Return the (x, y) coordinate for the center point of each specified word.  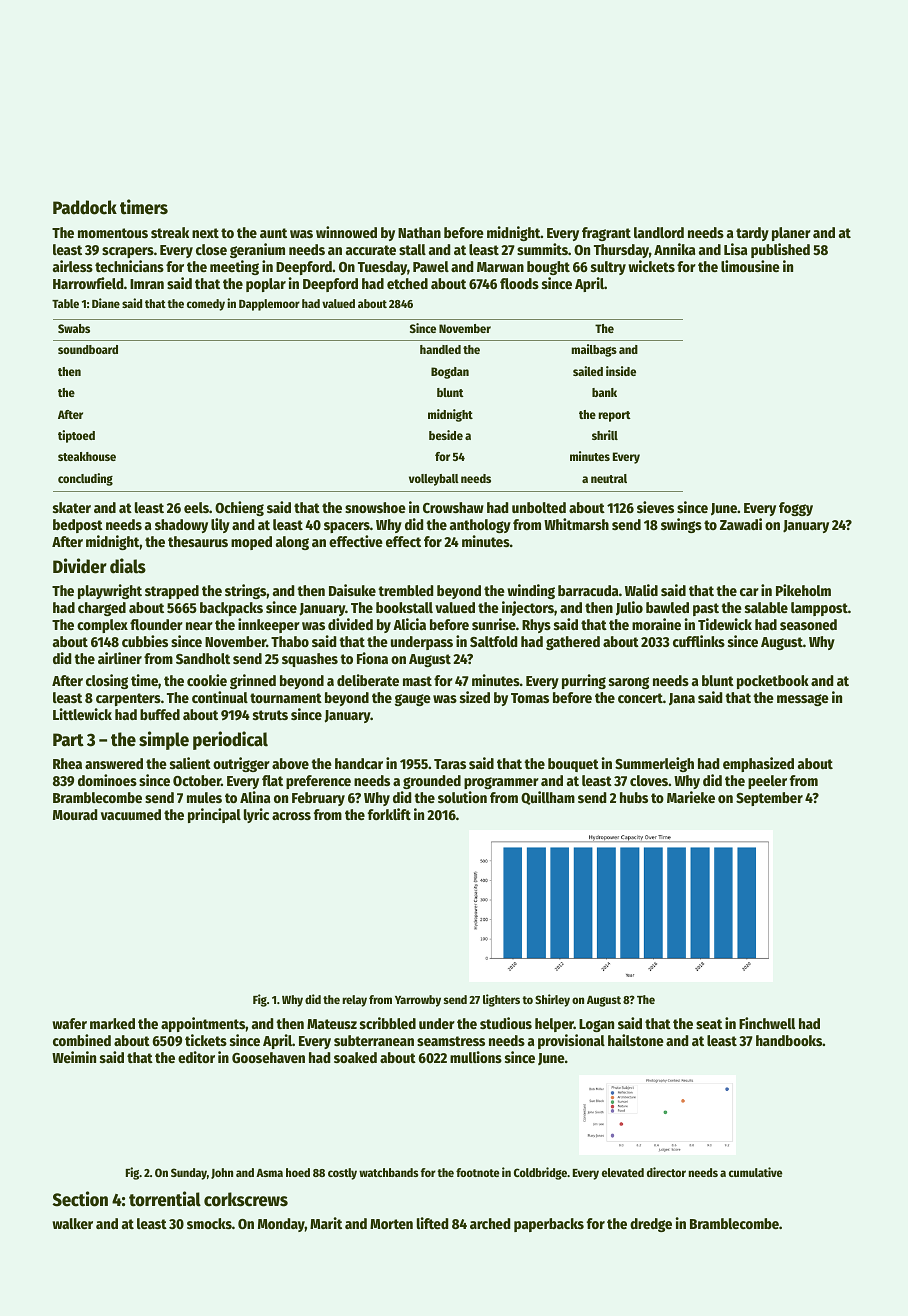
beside (446, 435)
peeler (767, 782)
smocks (209, 1223)
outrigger (241, 764)
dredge (651, 1225)
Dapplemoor (269, 305)
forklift (389, 814)
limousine (750, 266)
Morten (391, 1224)
